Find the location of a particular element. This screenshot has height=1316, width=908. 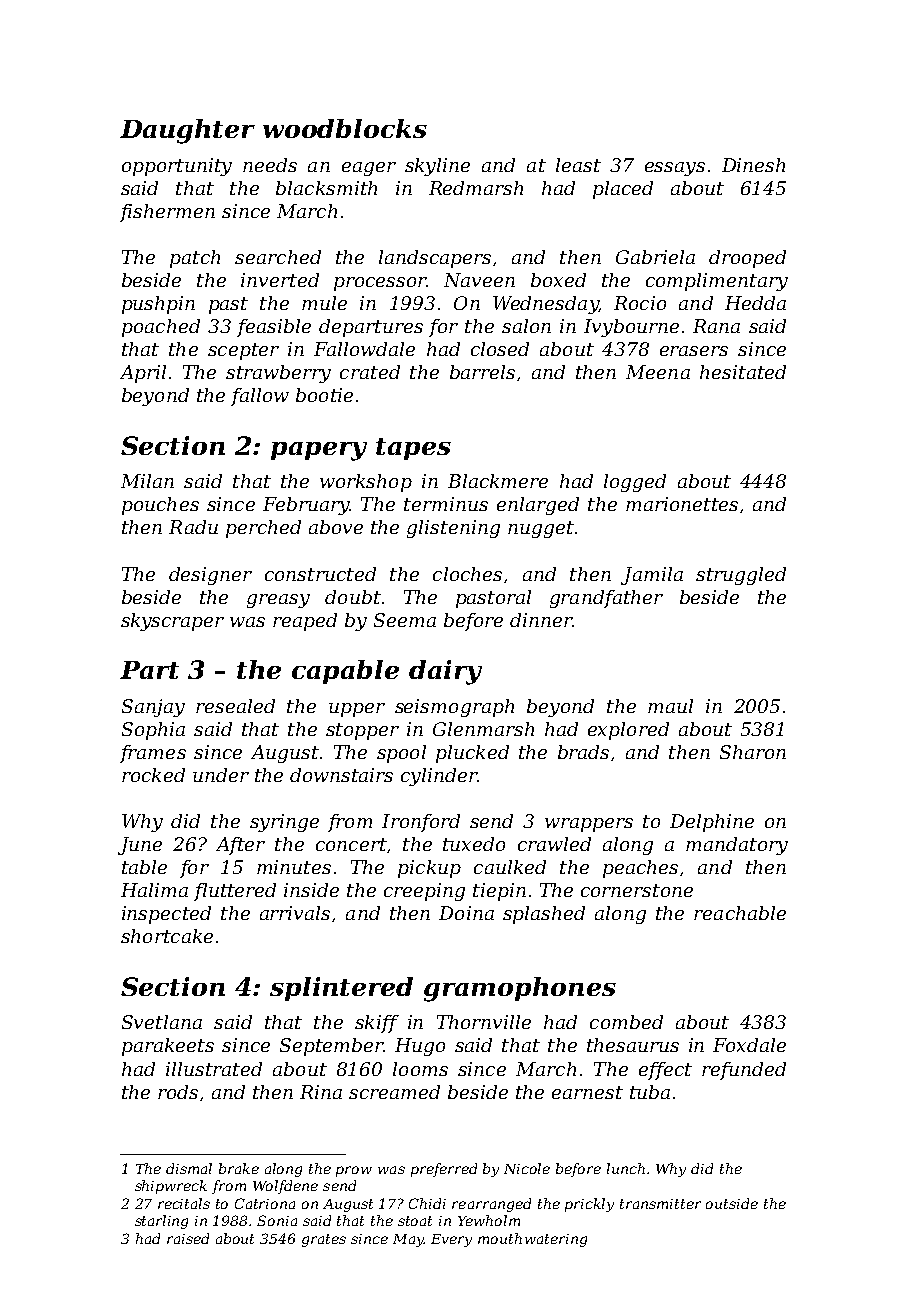

raised is located at coordinates (188, 1238).
